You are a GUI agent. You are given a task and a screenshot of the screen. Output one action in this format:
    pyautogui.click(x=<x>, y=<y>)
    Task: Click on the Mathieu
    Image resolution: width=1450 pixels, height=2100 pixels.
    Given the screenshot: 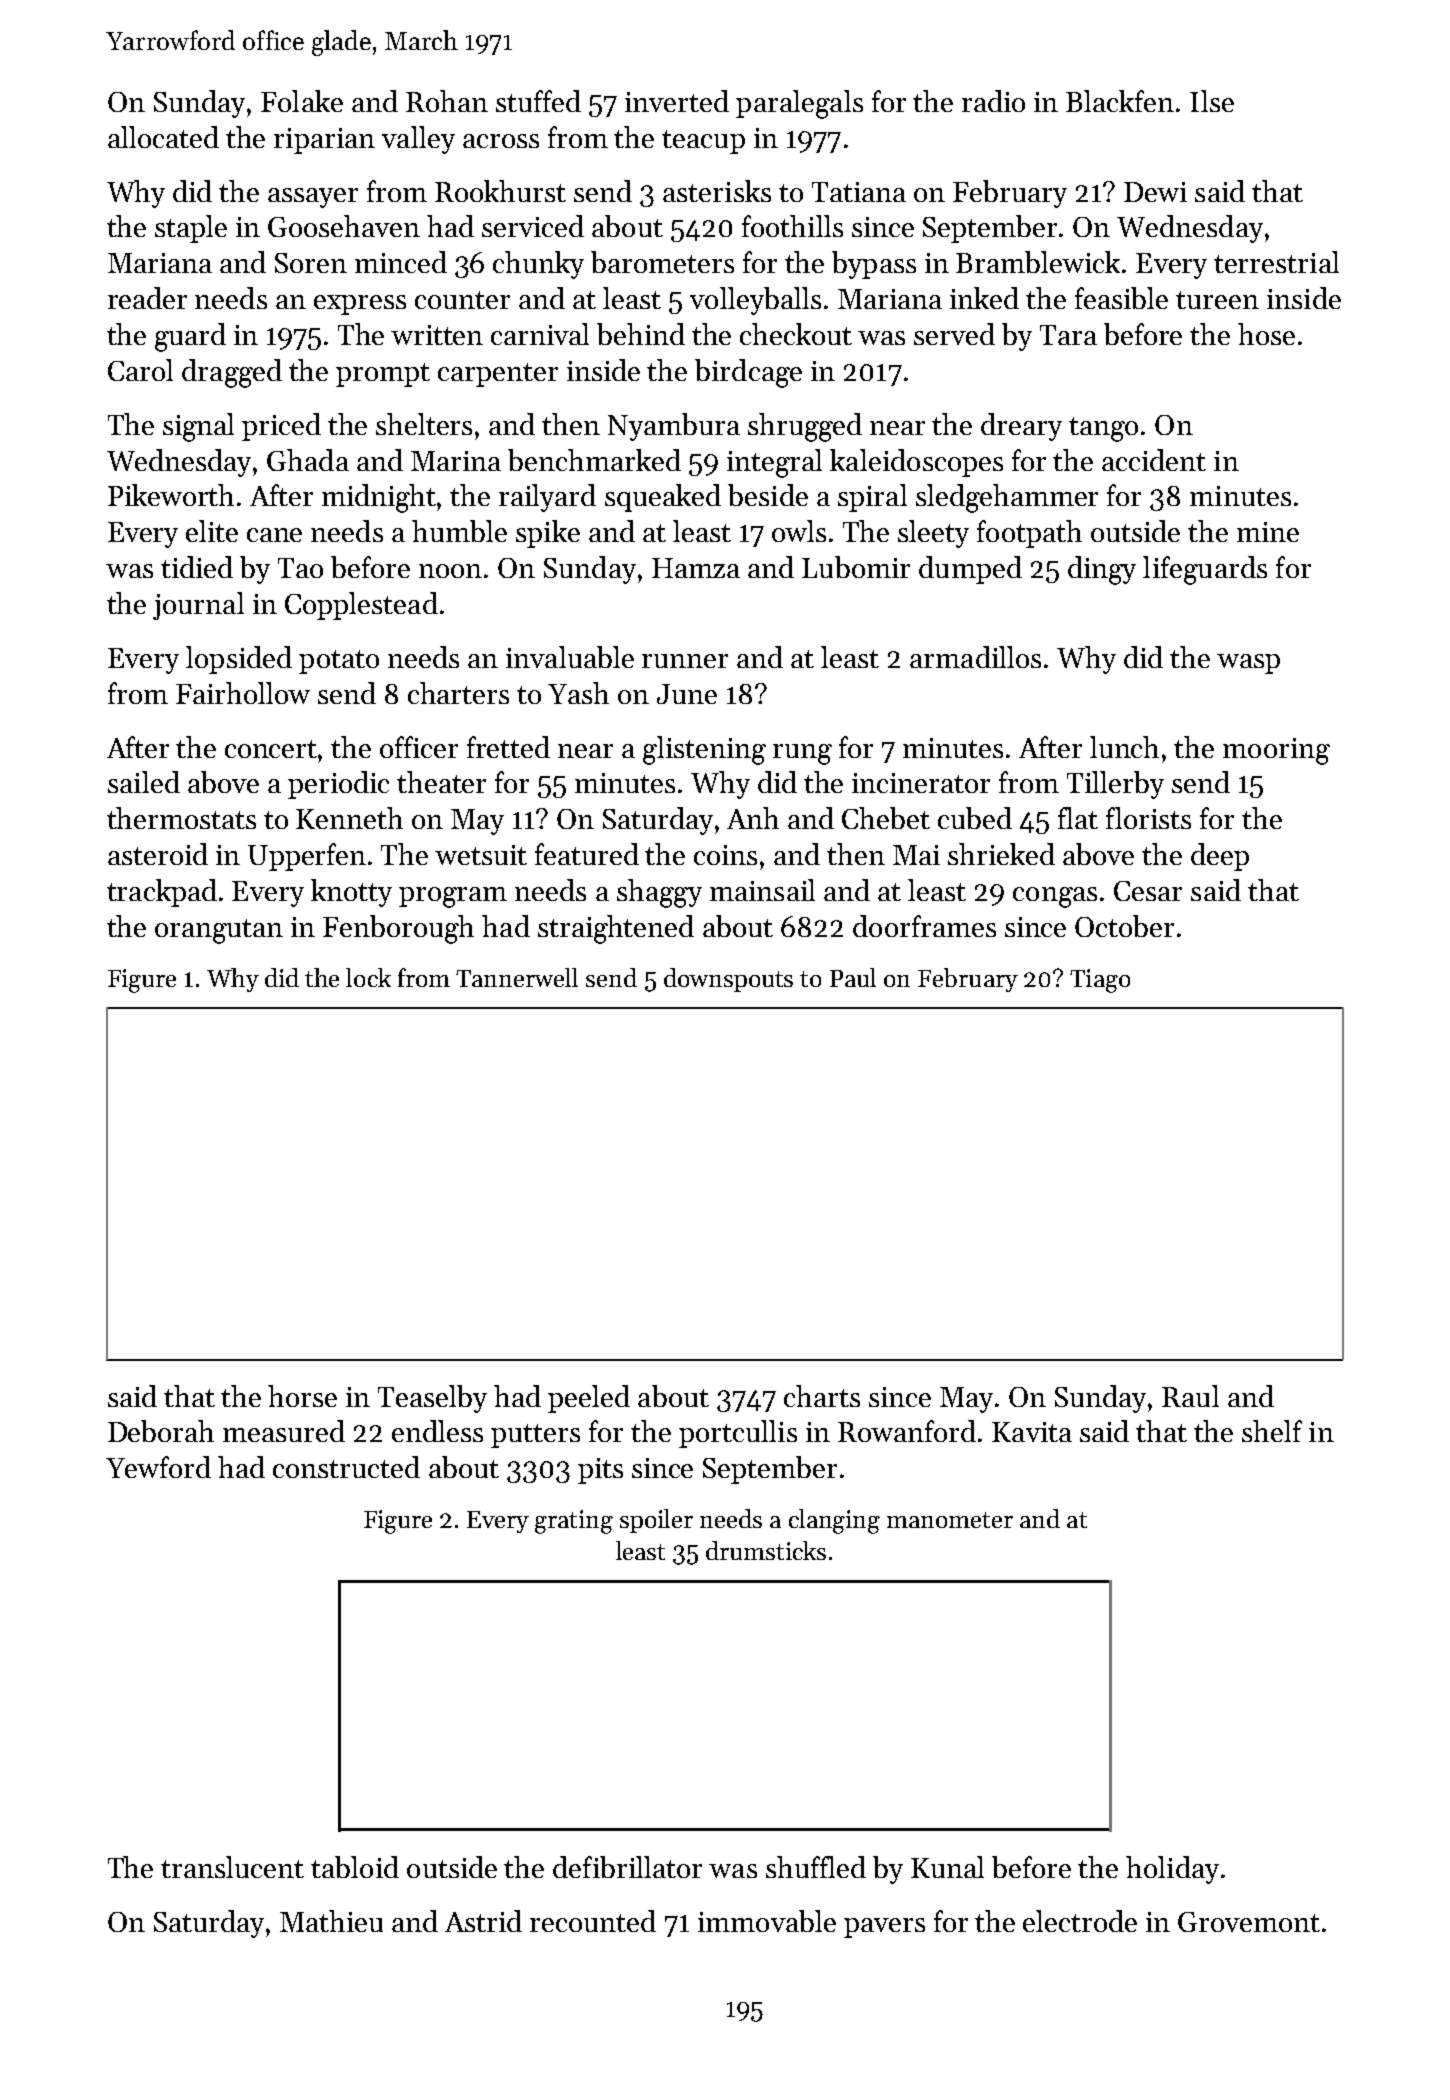 What is the action you would take?
    pyautogui.click(x=331, y=1921)
